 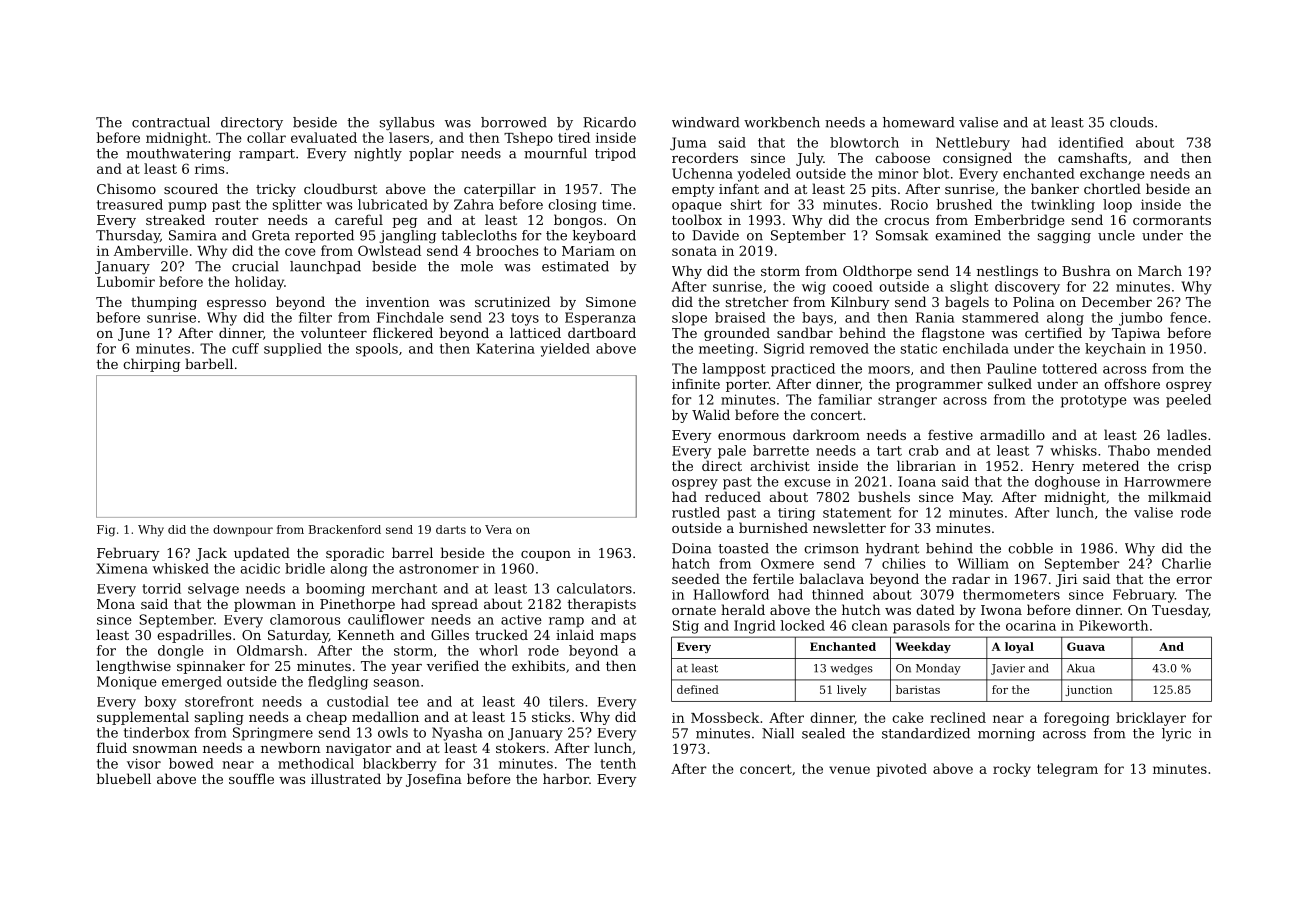 I want to click on yodeled, so click(x=764, y=175).
